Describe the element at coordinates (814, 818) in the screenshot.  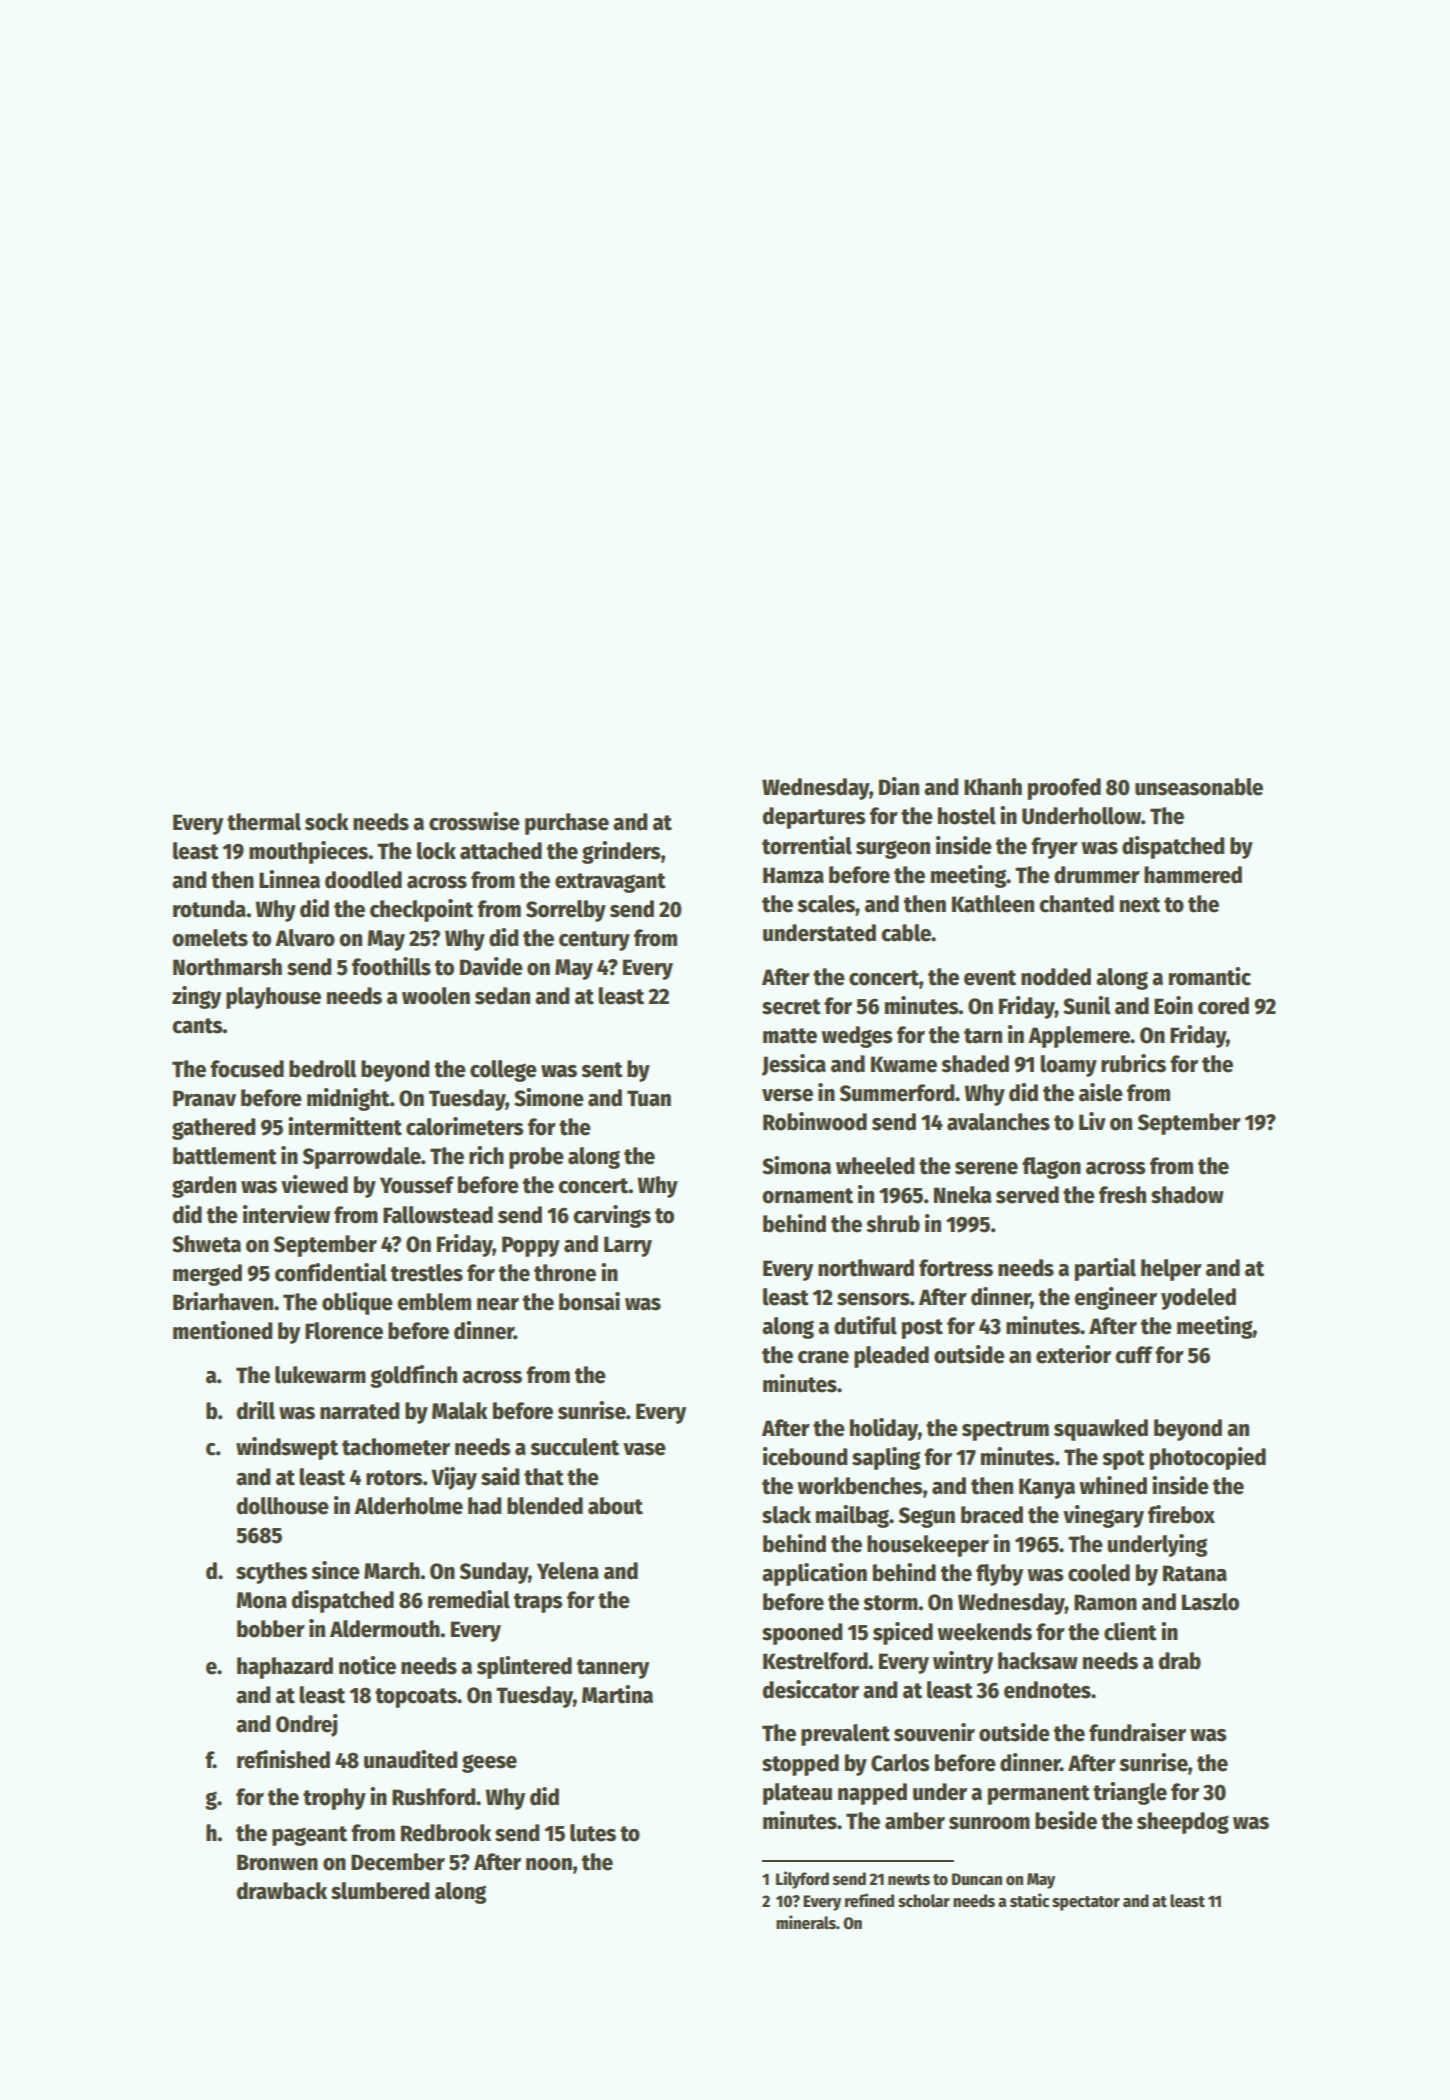
I see `departures` at that location.
